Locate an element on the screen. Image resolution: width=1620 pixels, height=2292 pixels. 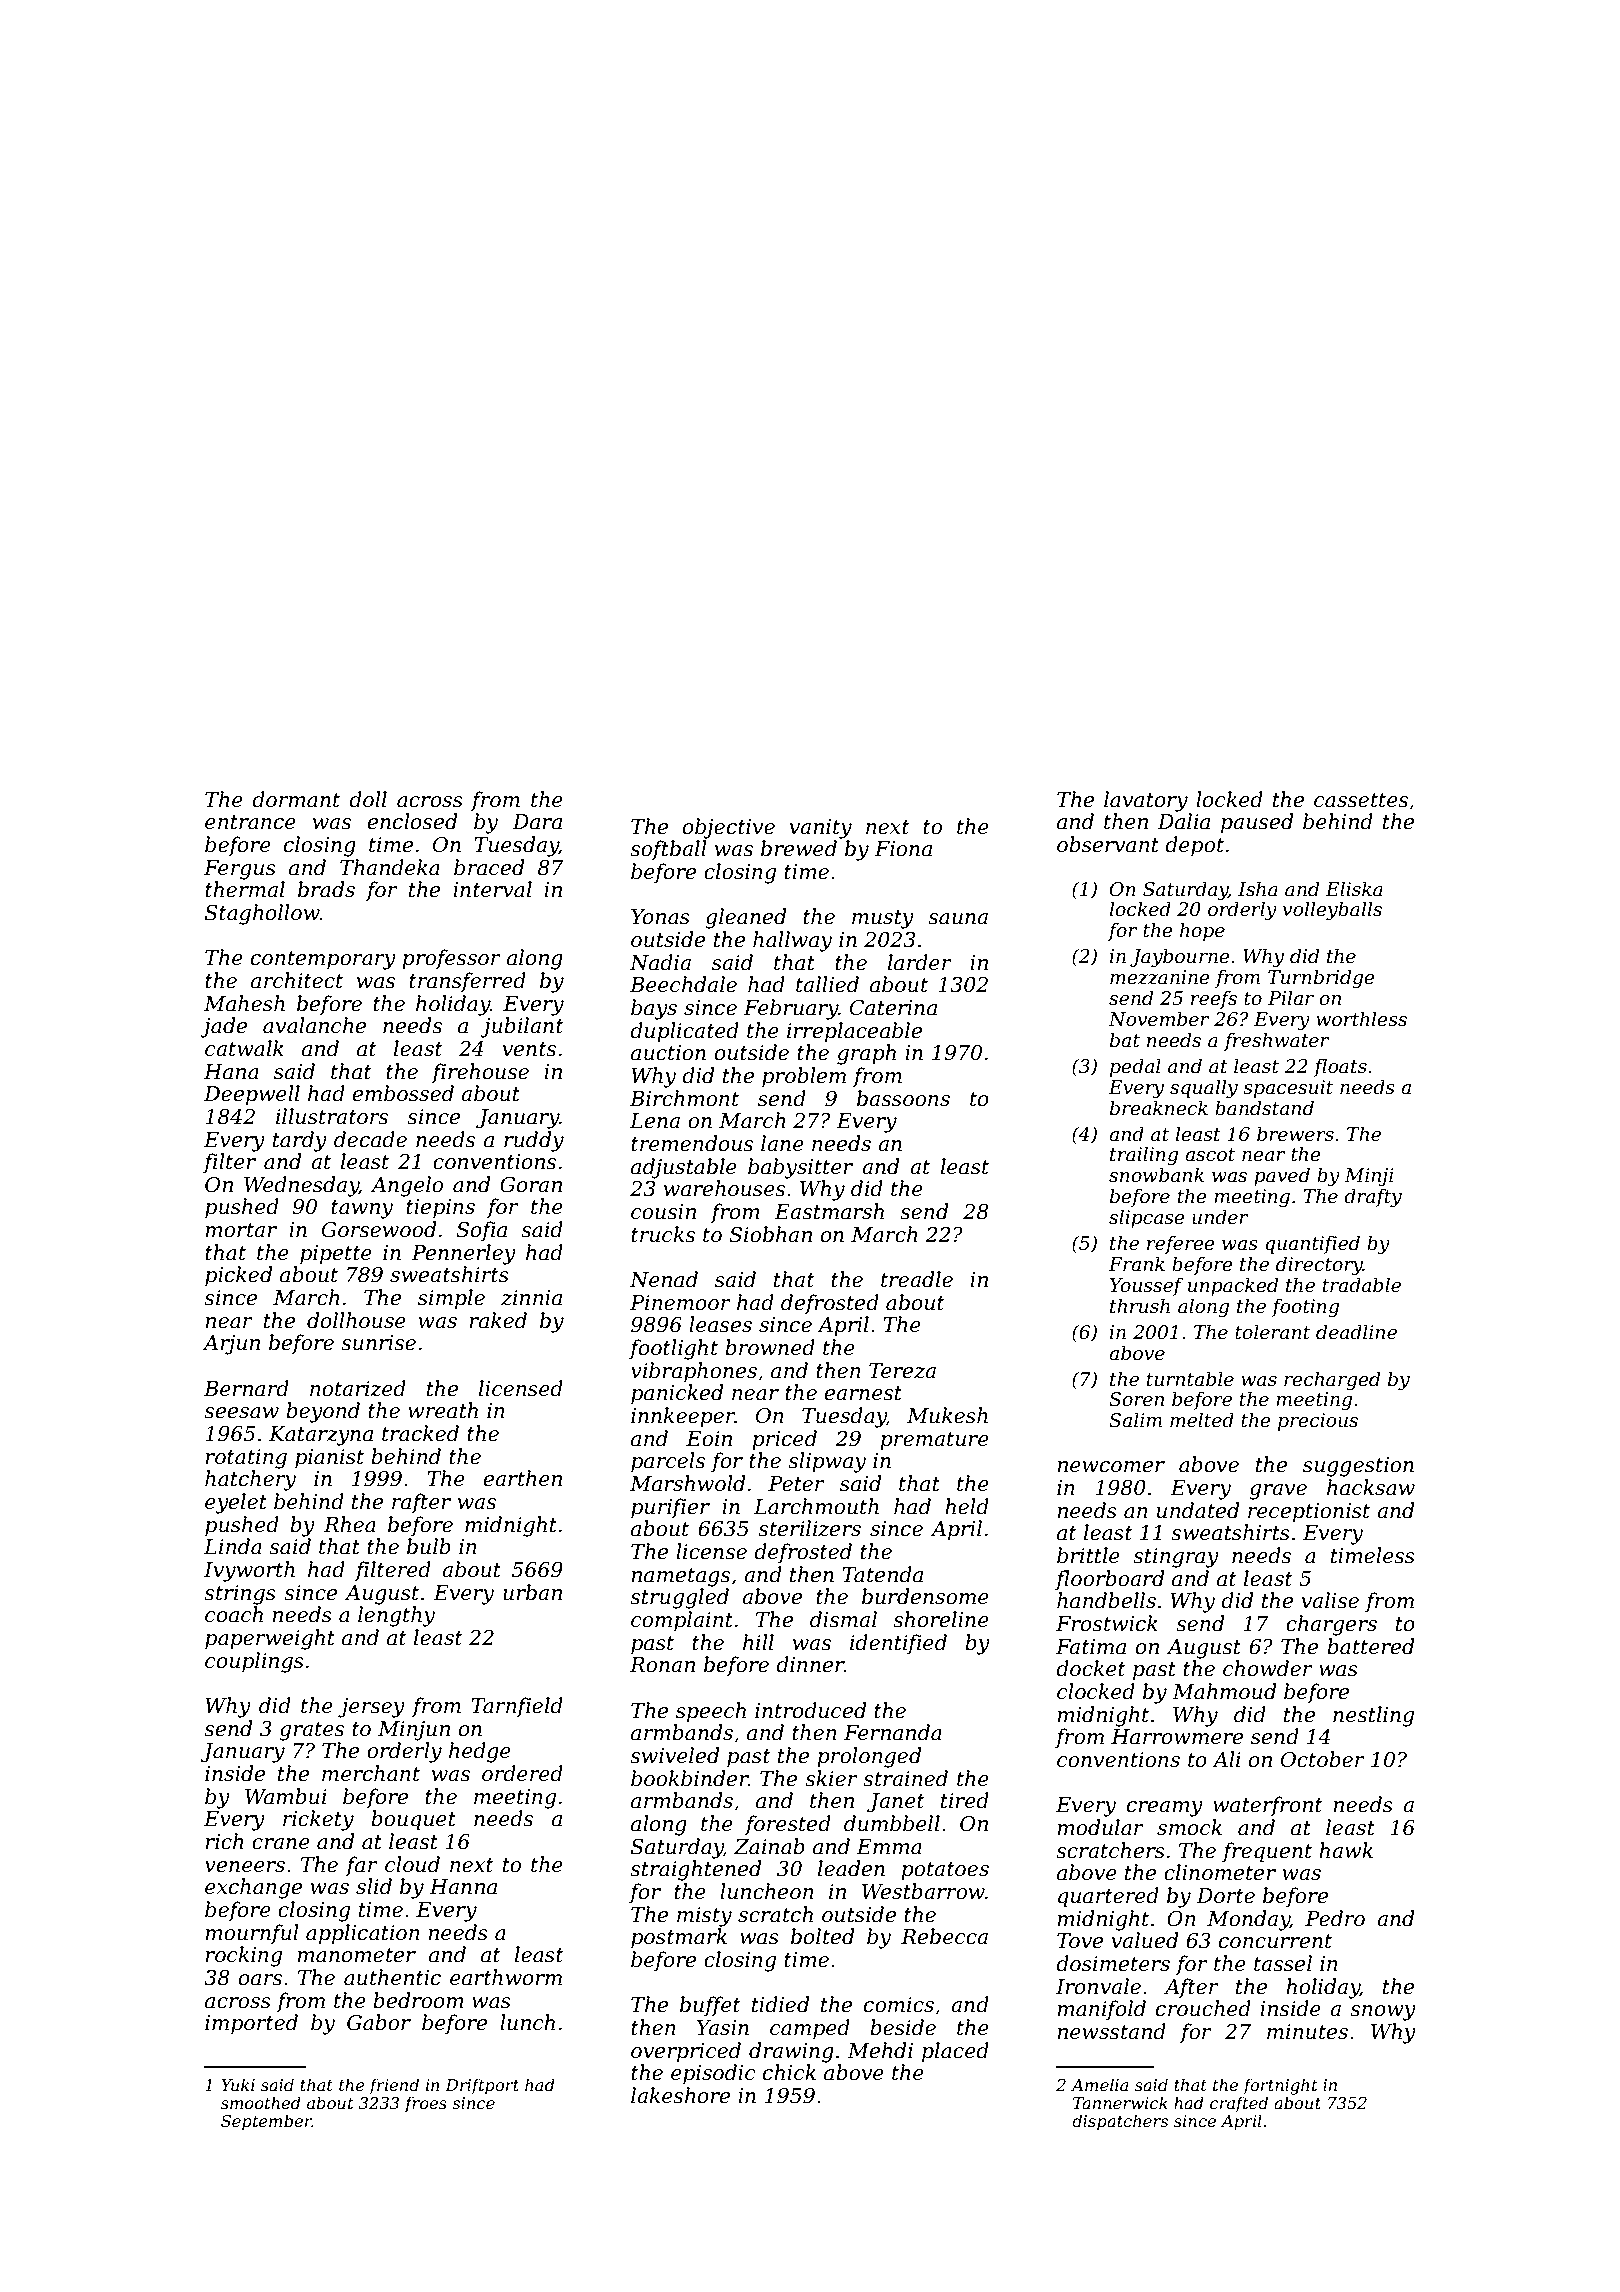
hacksaw is located at coordinates (1371, 1487).
